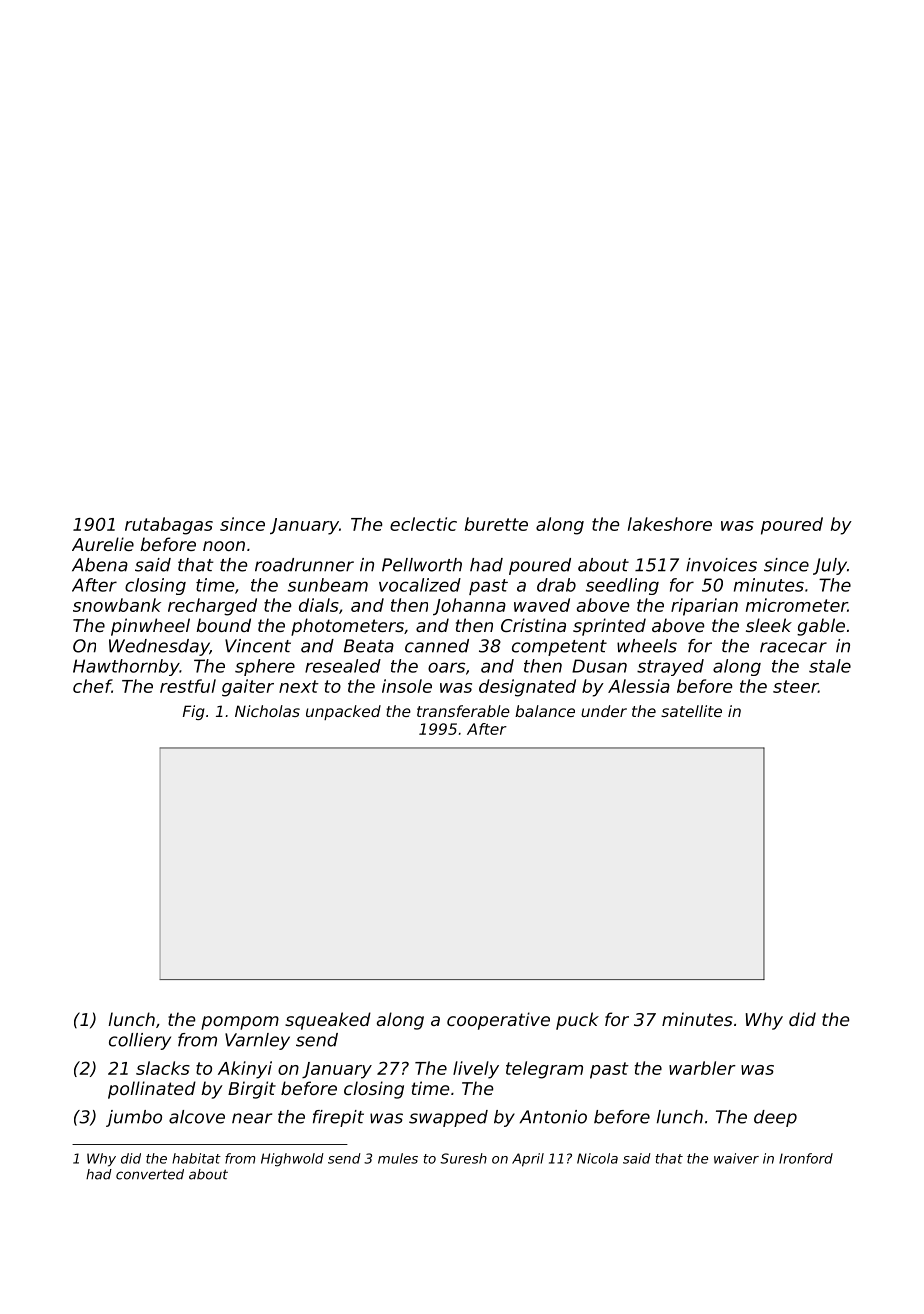 The width and height of the image is (924, 1314). I want to click on Fig, so click(194, 712).
